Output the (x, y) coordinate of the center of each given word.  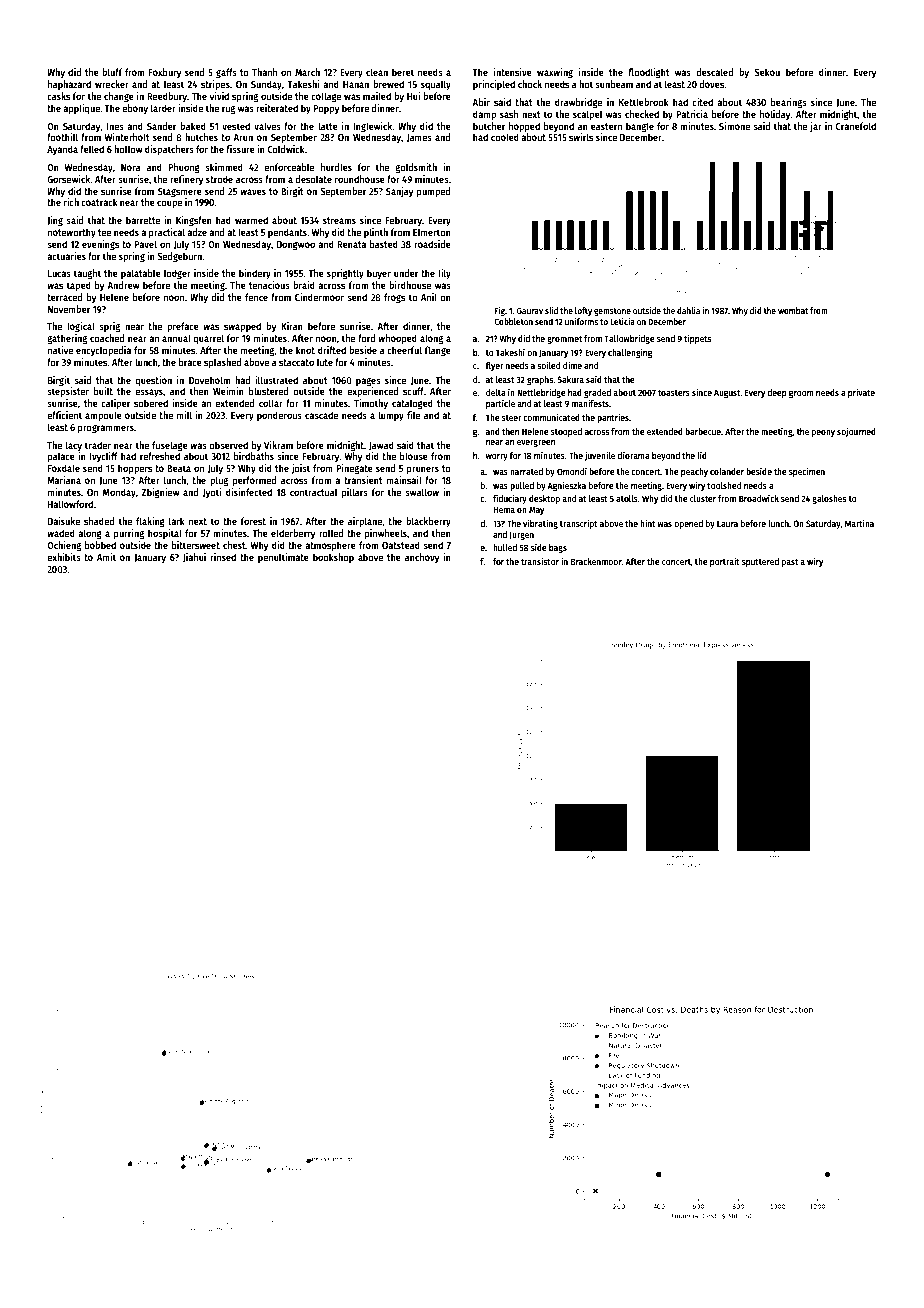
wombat (793, 310)
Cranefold (855, 126)
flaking (150, 522)
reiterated (277, 108)
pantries (613, 418)
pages (368, 382)
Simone (734, 126)
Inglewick (373, 127)
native (60, 350)
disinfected (249, 492)
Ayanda (62, 150)
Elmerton (432, 232)
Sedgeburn (179, 257)
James (419, 138)
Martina (859, 523)
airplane (365, 522)
